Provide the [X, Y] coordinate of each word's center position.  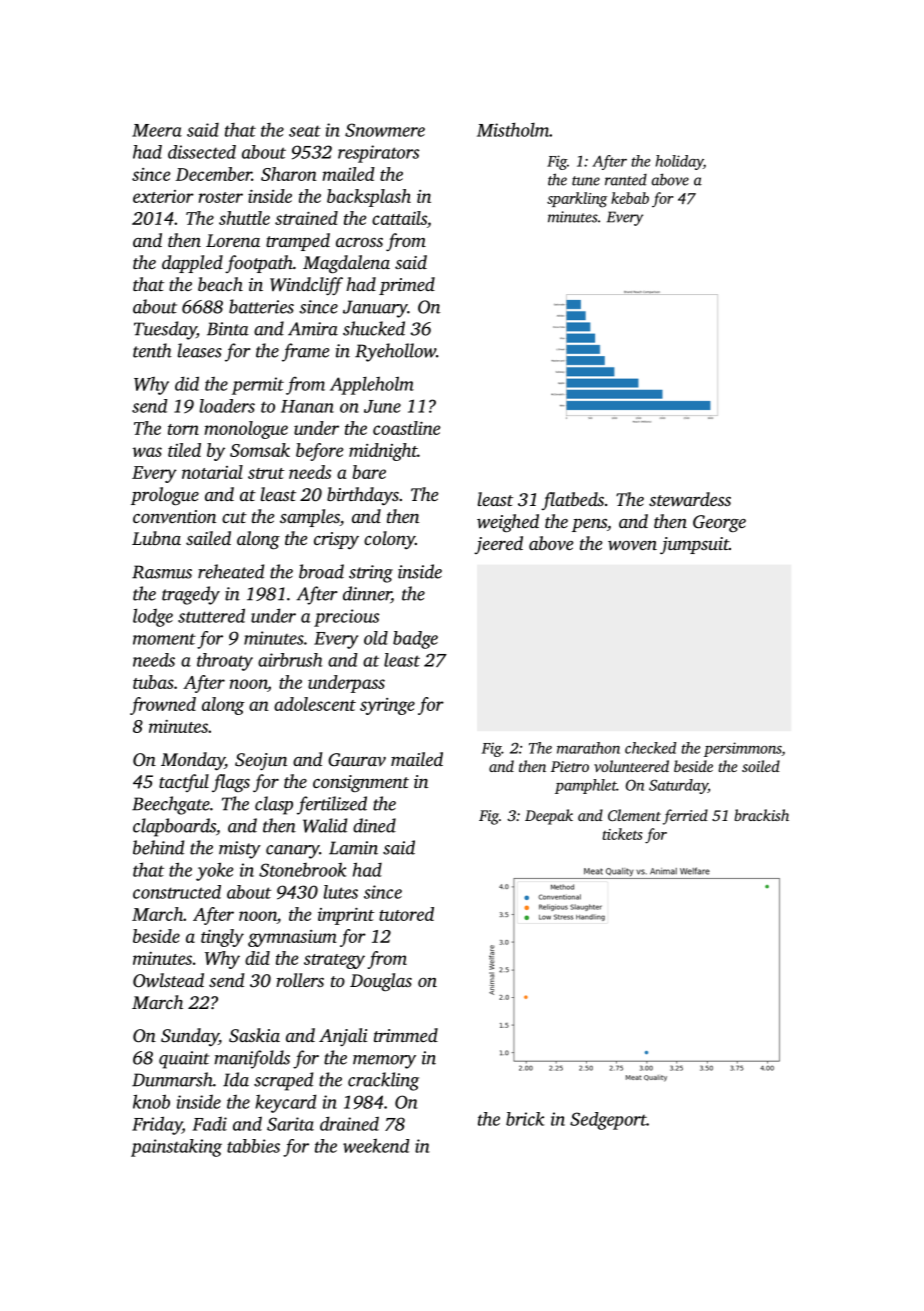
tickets [622, 834]
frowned [163, 706]
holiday [679, 162]
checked [650, 748]
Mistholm [513, 129]
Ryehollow [395, 352]
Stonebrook [303, 869]
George [719, 524]
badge [415, 640]
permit [258, 386]
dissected [202, 152]
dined [374, 825]
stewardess [690, 499]
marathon [588, 748]
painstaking [176, 1148]
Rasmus [162, 572]
